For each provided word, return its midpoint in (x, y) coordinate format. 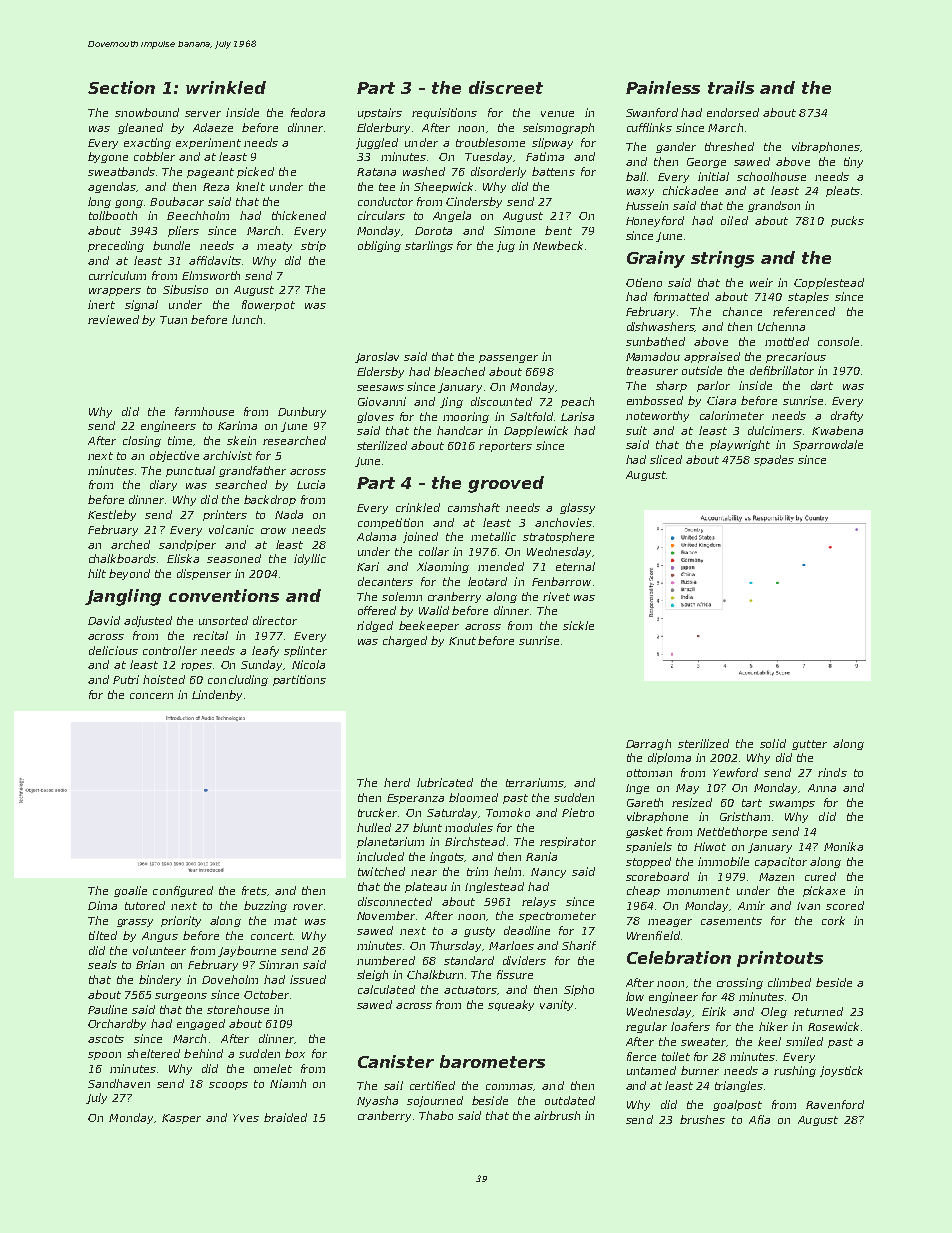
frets (254, 890)
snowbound (147, 112)
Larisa (577, 416)
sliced (666, 459)
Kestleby (112, 515)
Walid (434, 610)
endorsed (733, 112)
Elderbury (383, 128)
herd (397, 782)
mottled (787, 341)
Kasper (181, 1119)
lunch (247, 319)
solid (773, 743)
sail (393, 1085)
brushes (702, 1119)
